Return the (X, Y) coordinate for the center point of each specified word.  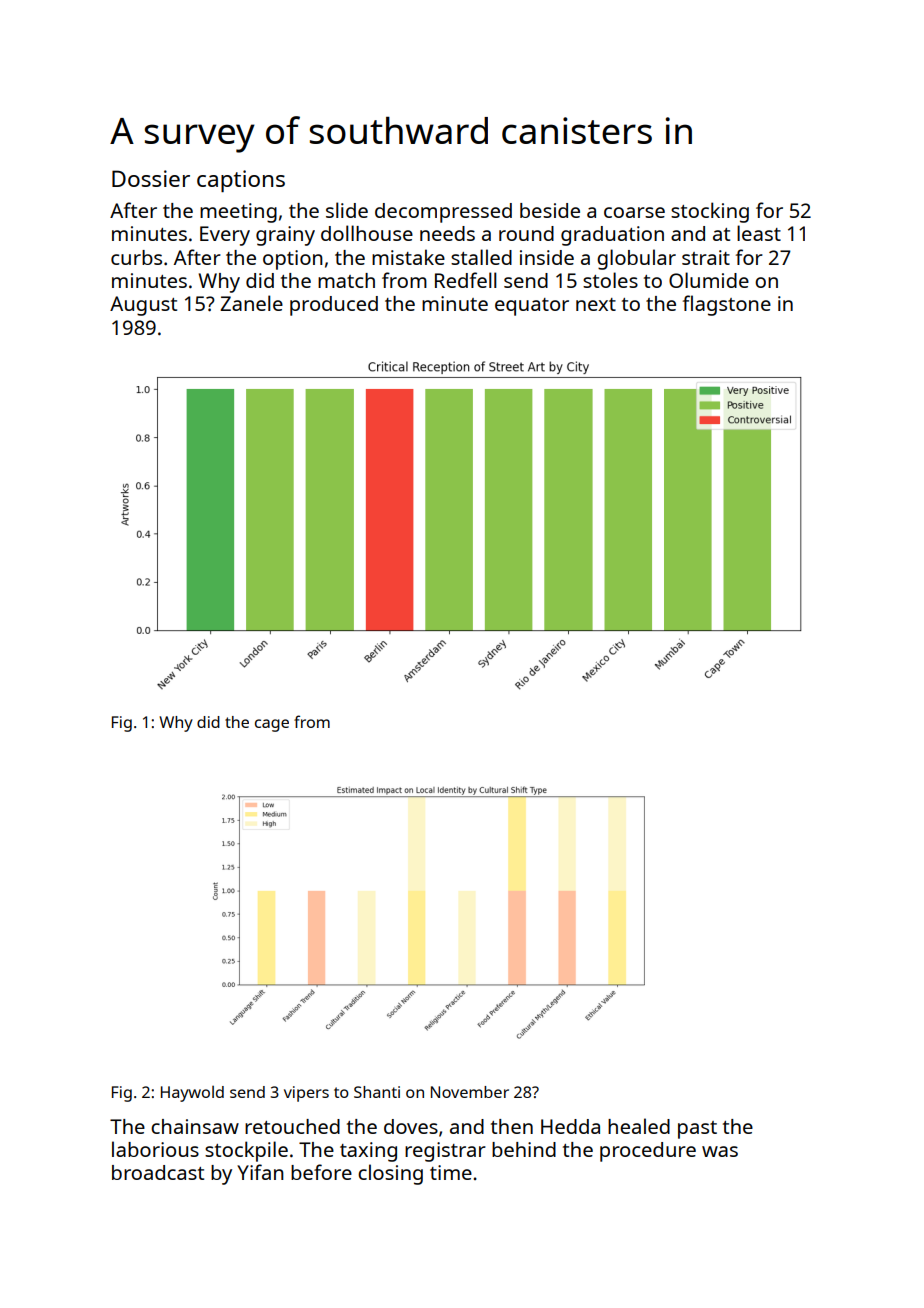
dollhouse (367, 233)
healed (639, 1126)
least (759, 233)
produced (334, 306)
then (512, 1126)
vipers (306, 1094)
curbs (136, 257)
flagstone (727, 305)
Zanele (251, 303)
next (596, 304)
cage (272, 725)
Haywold (192, 1094)
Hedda (570, 1126)
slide (347, 210)
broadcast (158, 1172)
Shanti (377, 1092)
